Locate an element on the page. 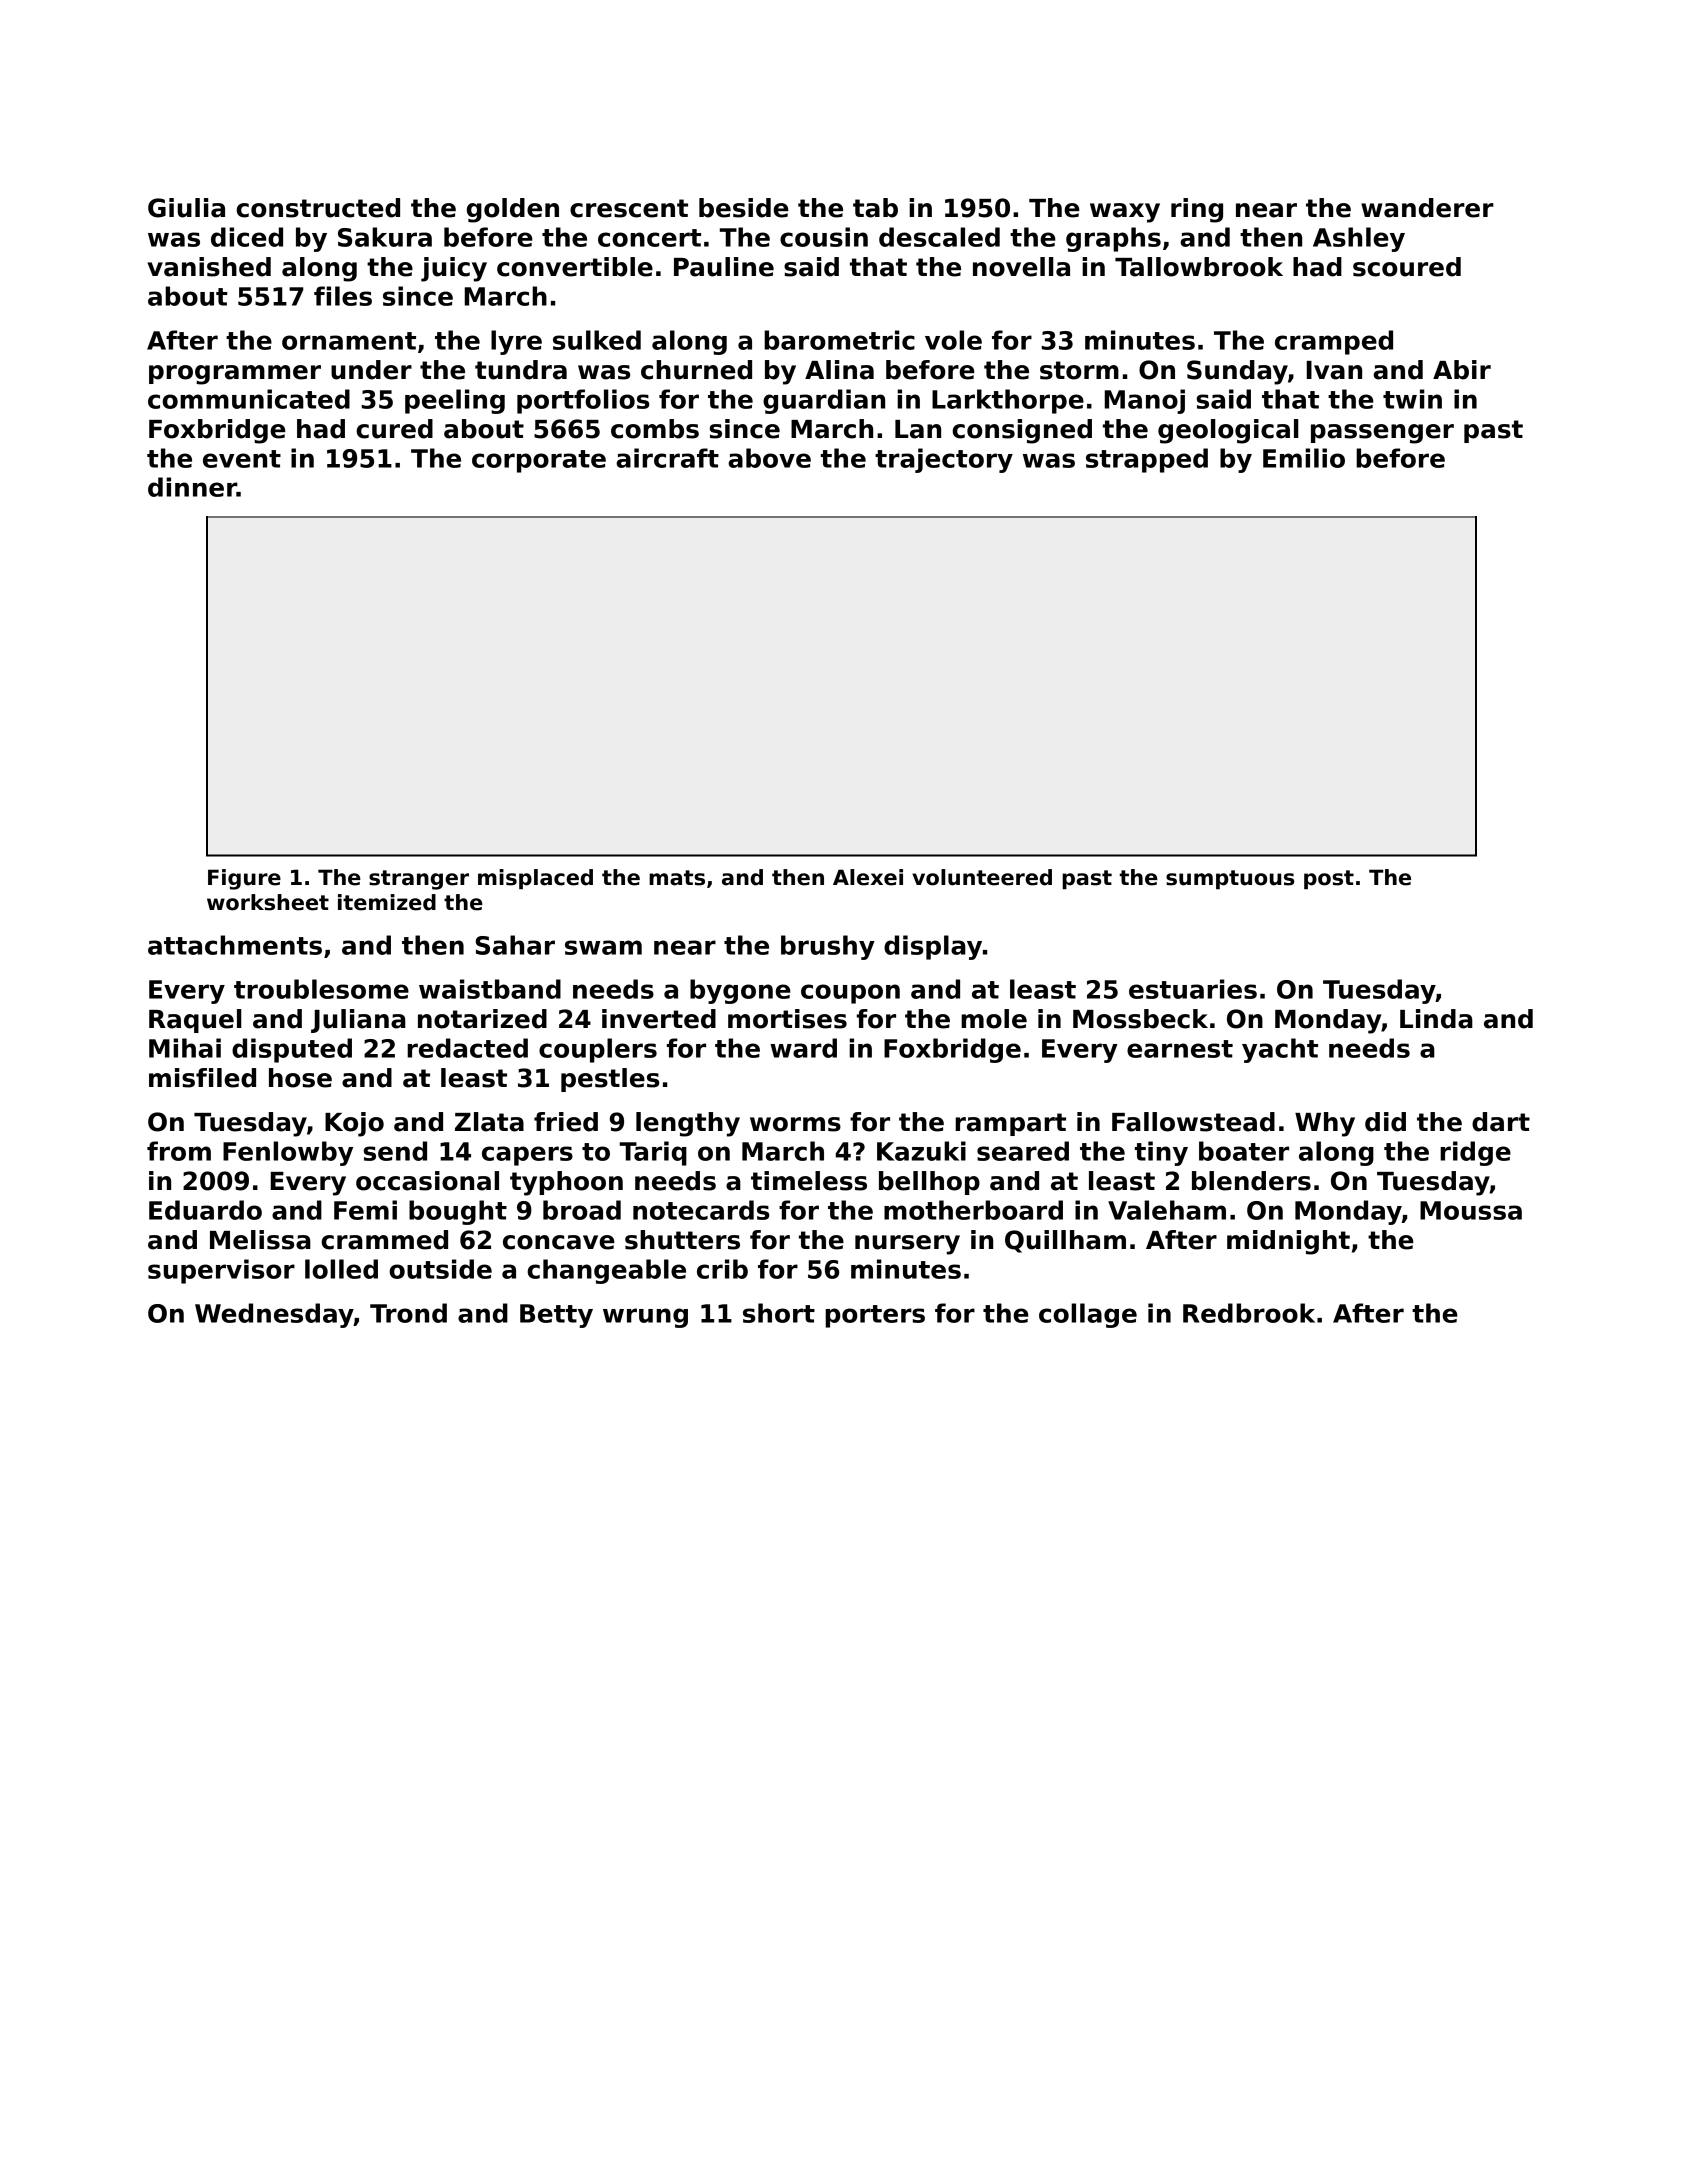  worksheet is located at coordinates (268, 902).
